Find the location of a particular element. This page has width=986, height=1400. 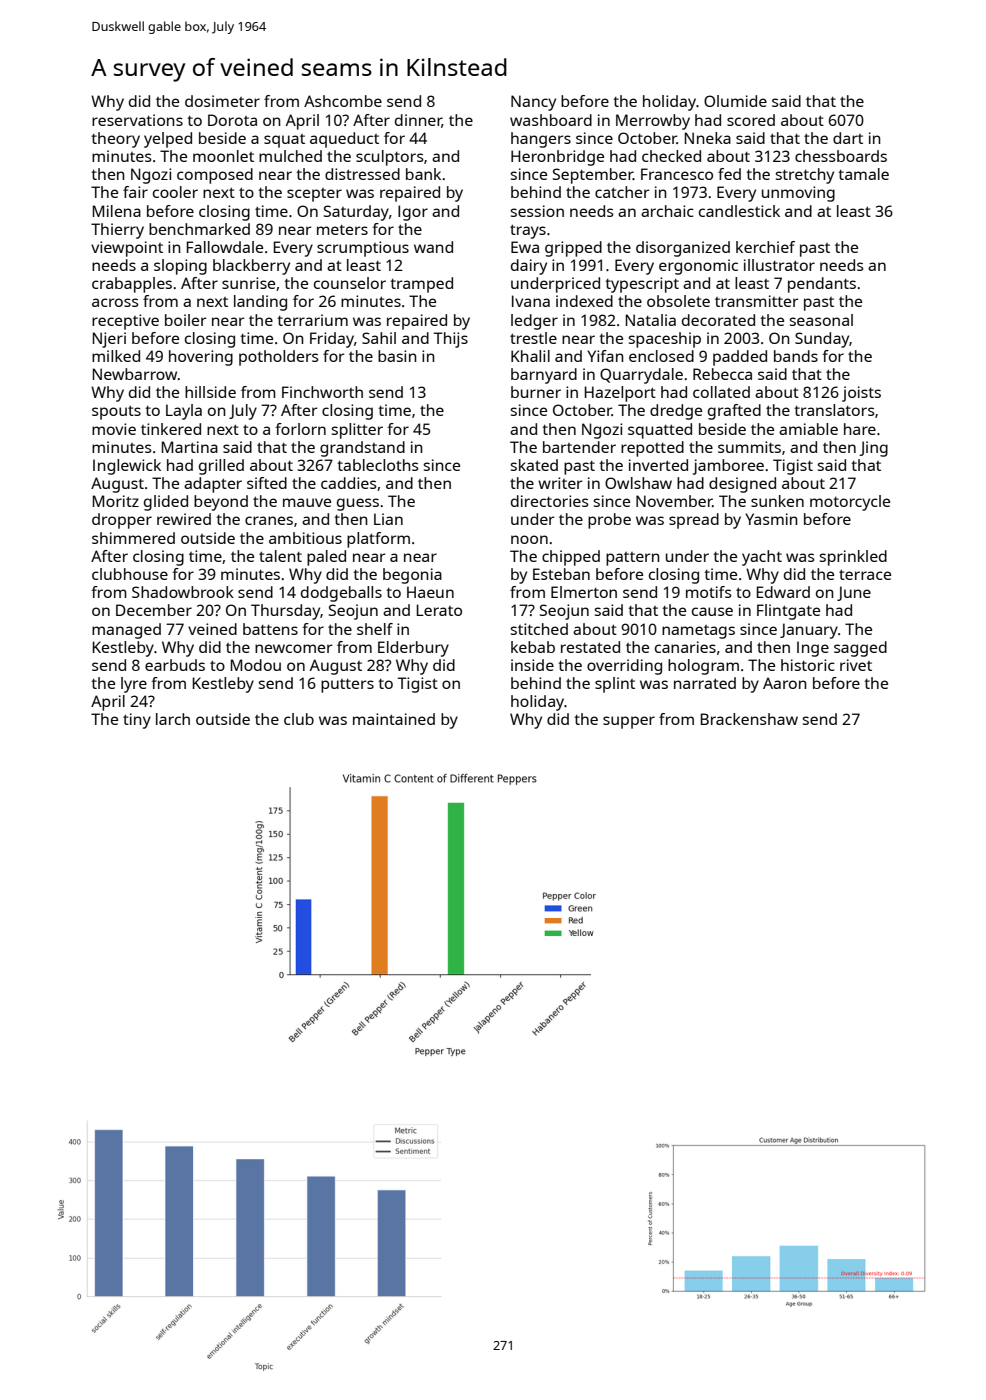

bands is located at coordinates (796, 356).
